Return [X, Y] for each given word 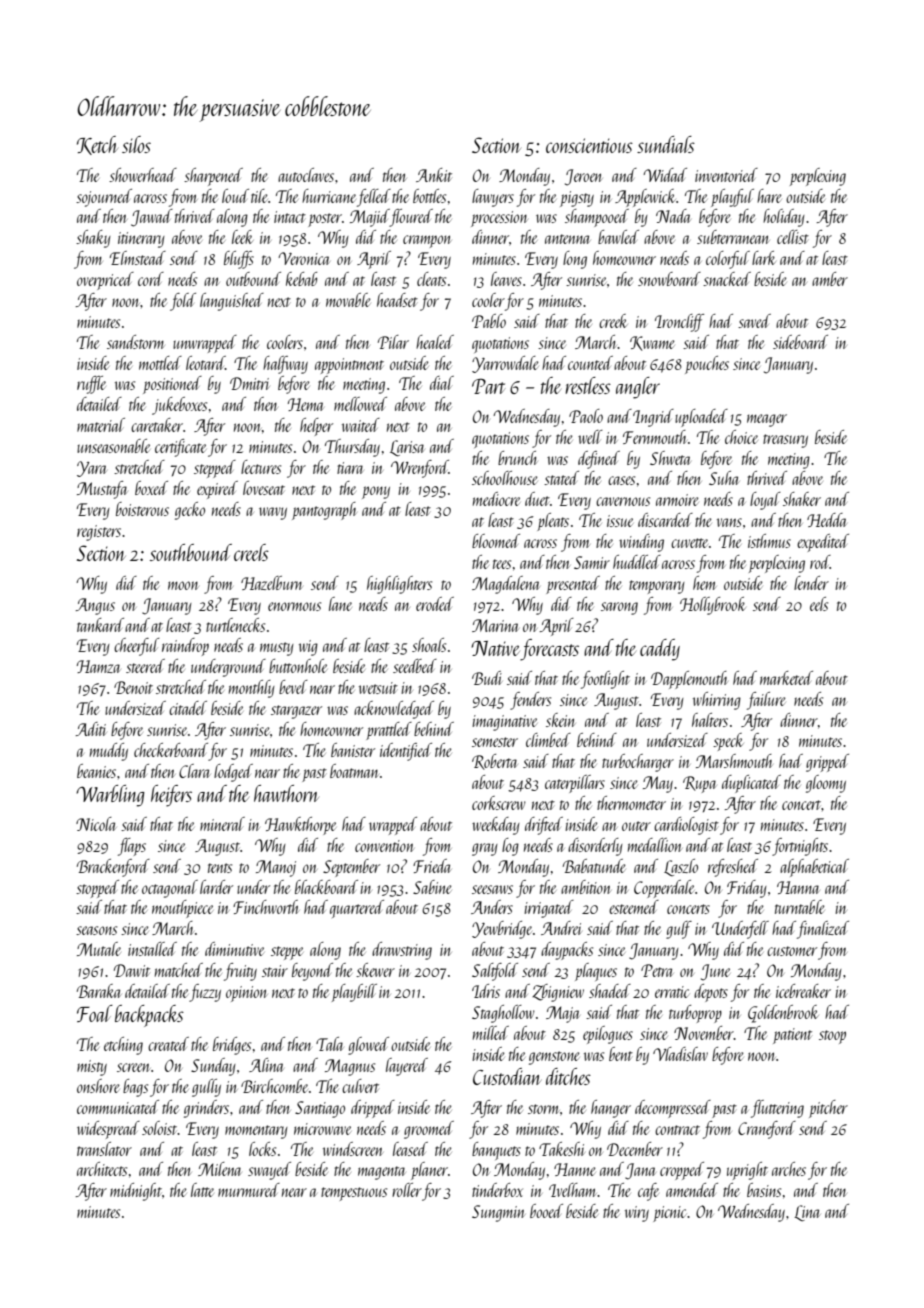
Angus [95, 606]
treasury [785, 441]
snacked [727, 279]
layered [407, 1067]
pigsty [577, 199]
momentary [256, 1132]
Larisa [407, 448]
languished [232, 302]
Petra [657, 970]
